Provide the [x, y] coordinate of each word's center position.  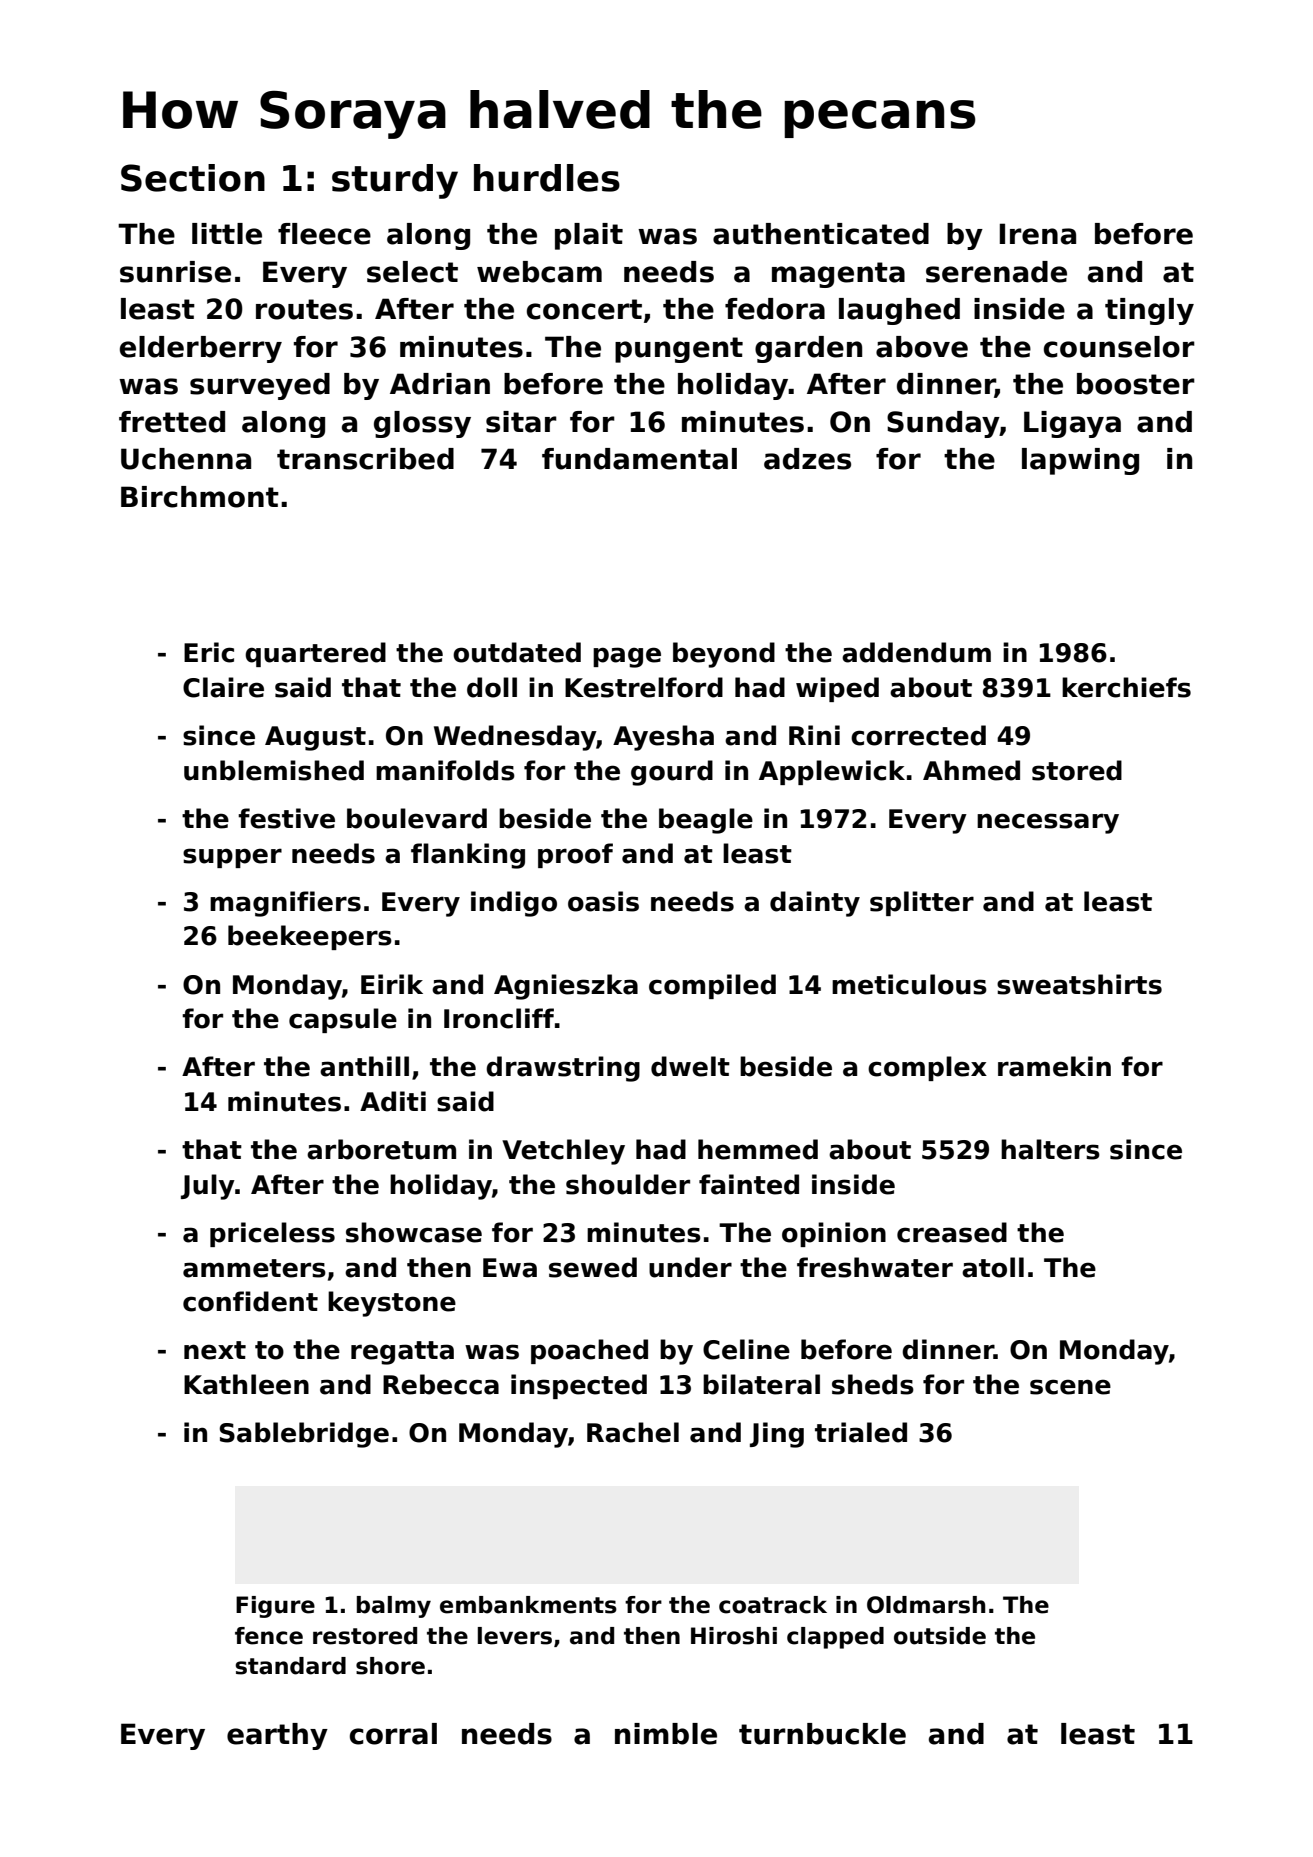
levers [515, 1636]
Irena [1038, 234]
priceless [272, 1234]
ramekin [1054, 1066]
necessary [1048, 823]
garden [808, 349]
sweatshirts [1079, 984]
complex [927, 1068]
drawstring [563, 1069]
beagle [706, 821]
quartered [315, 654]
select [412, 272]
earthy [277, 1736]
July [208, 1187]
